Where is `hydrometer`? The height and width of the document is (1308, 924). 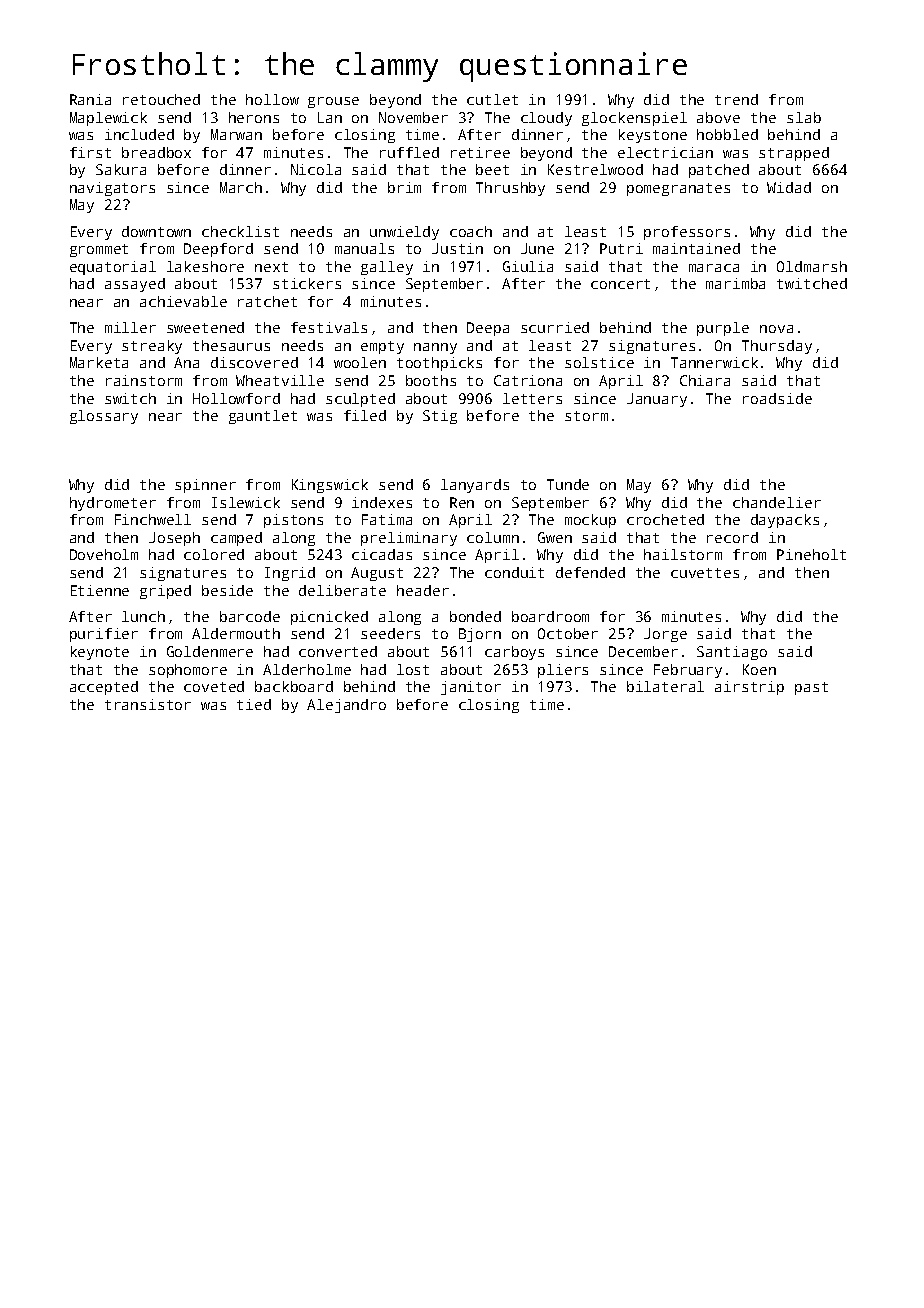
hydrometer is located at coordinates (113, 504).
